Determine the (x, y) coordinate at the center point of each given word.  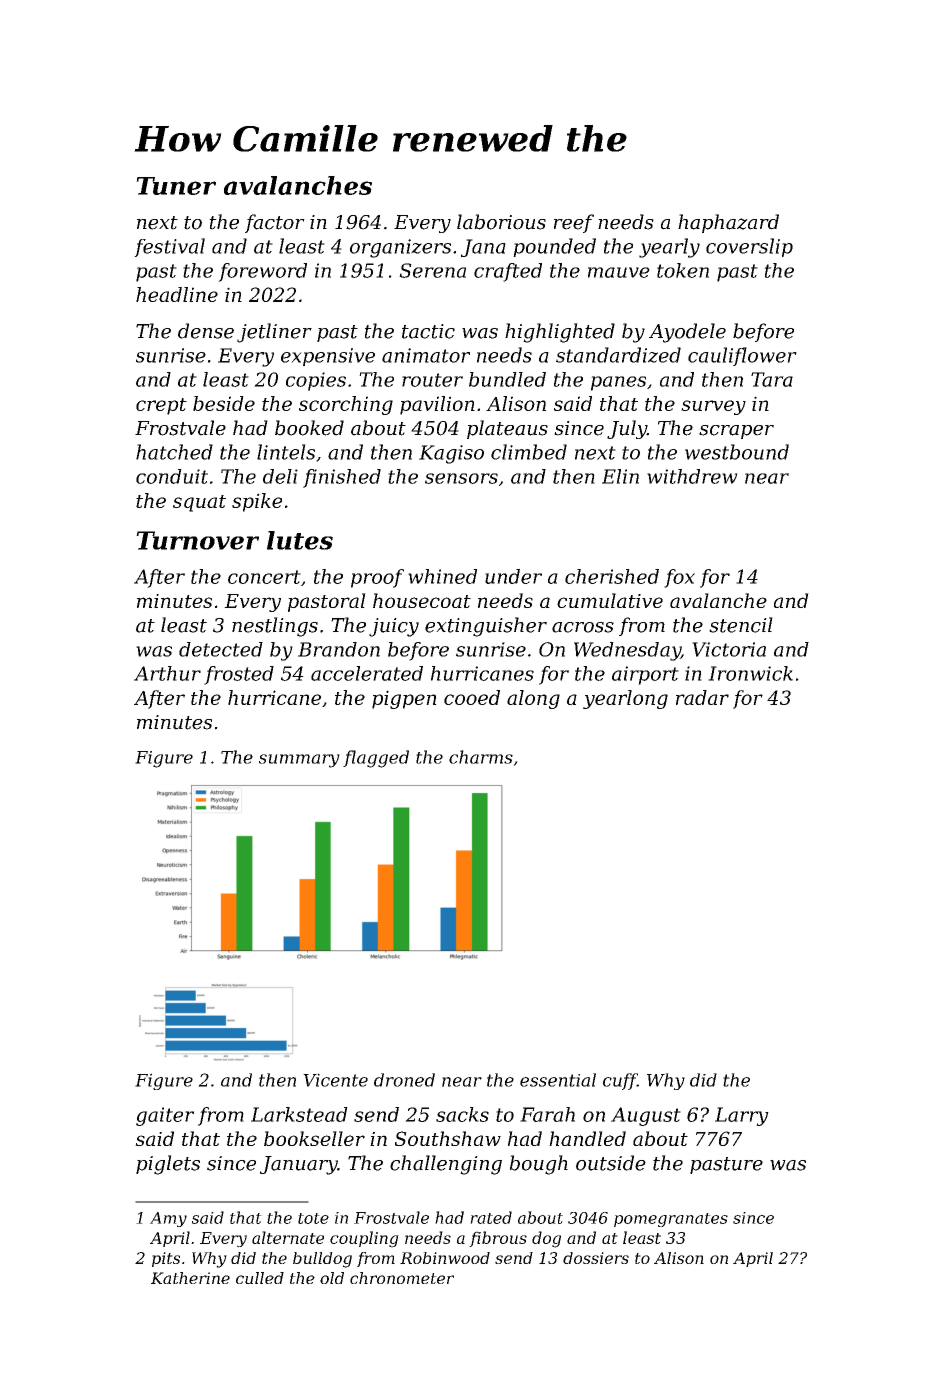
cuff (620, 1081)
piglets (168, 1165)
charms (481, 757)
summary (299, 761)
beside (224, 403)
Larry (742, 1116)
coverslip (749, 247)
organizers (400, 248)
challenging (446, 1165)
